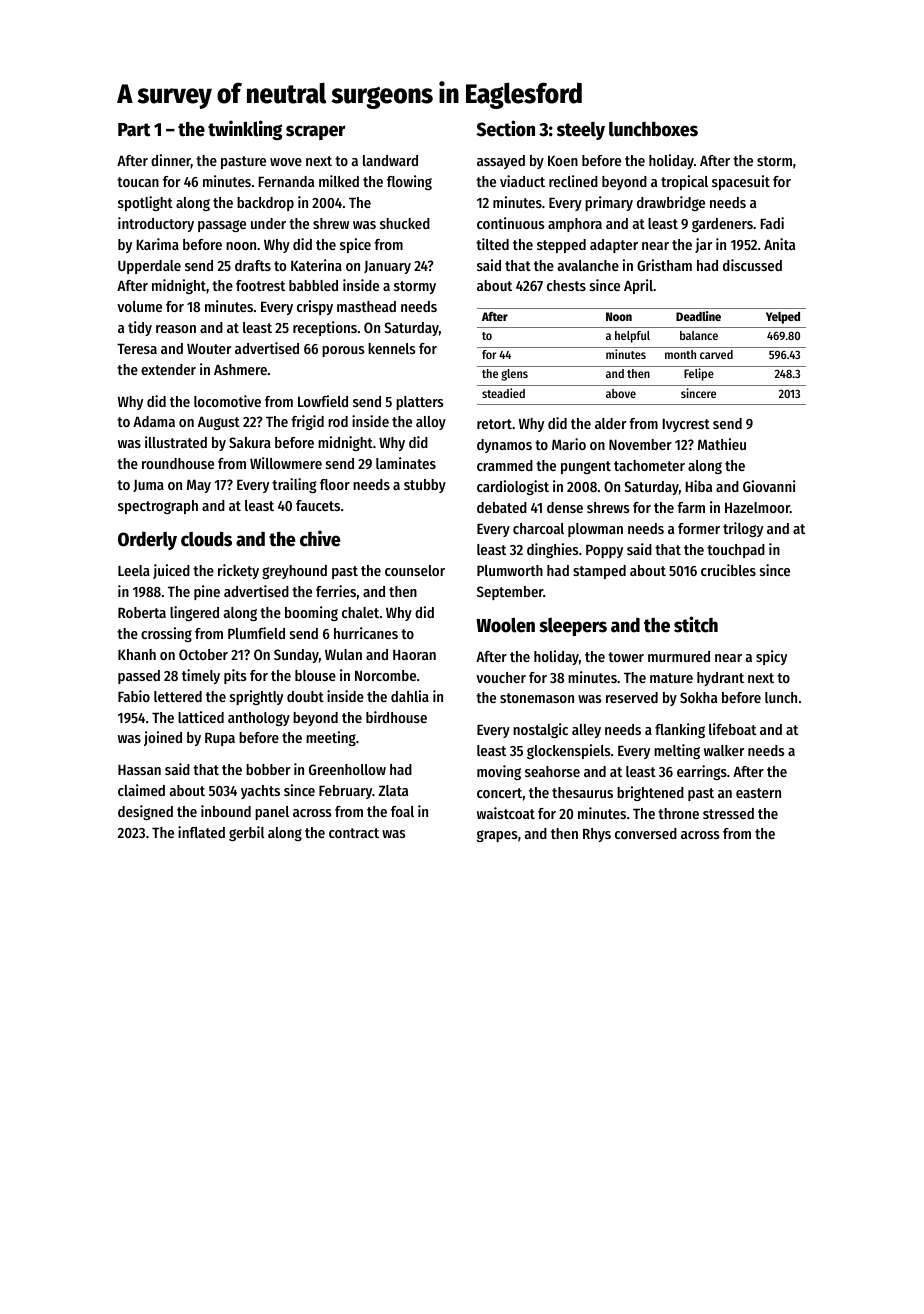  I want to click on carved, so click(716, 354).
